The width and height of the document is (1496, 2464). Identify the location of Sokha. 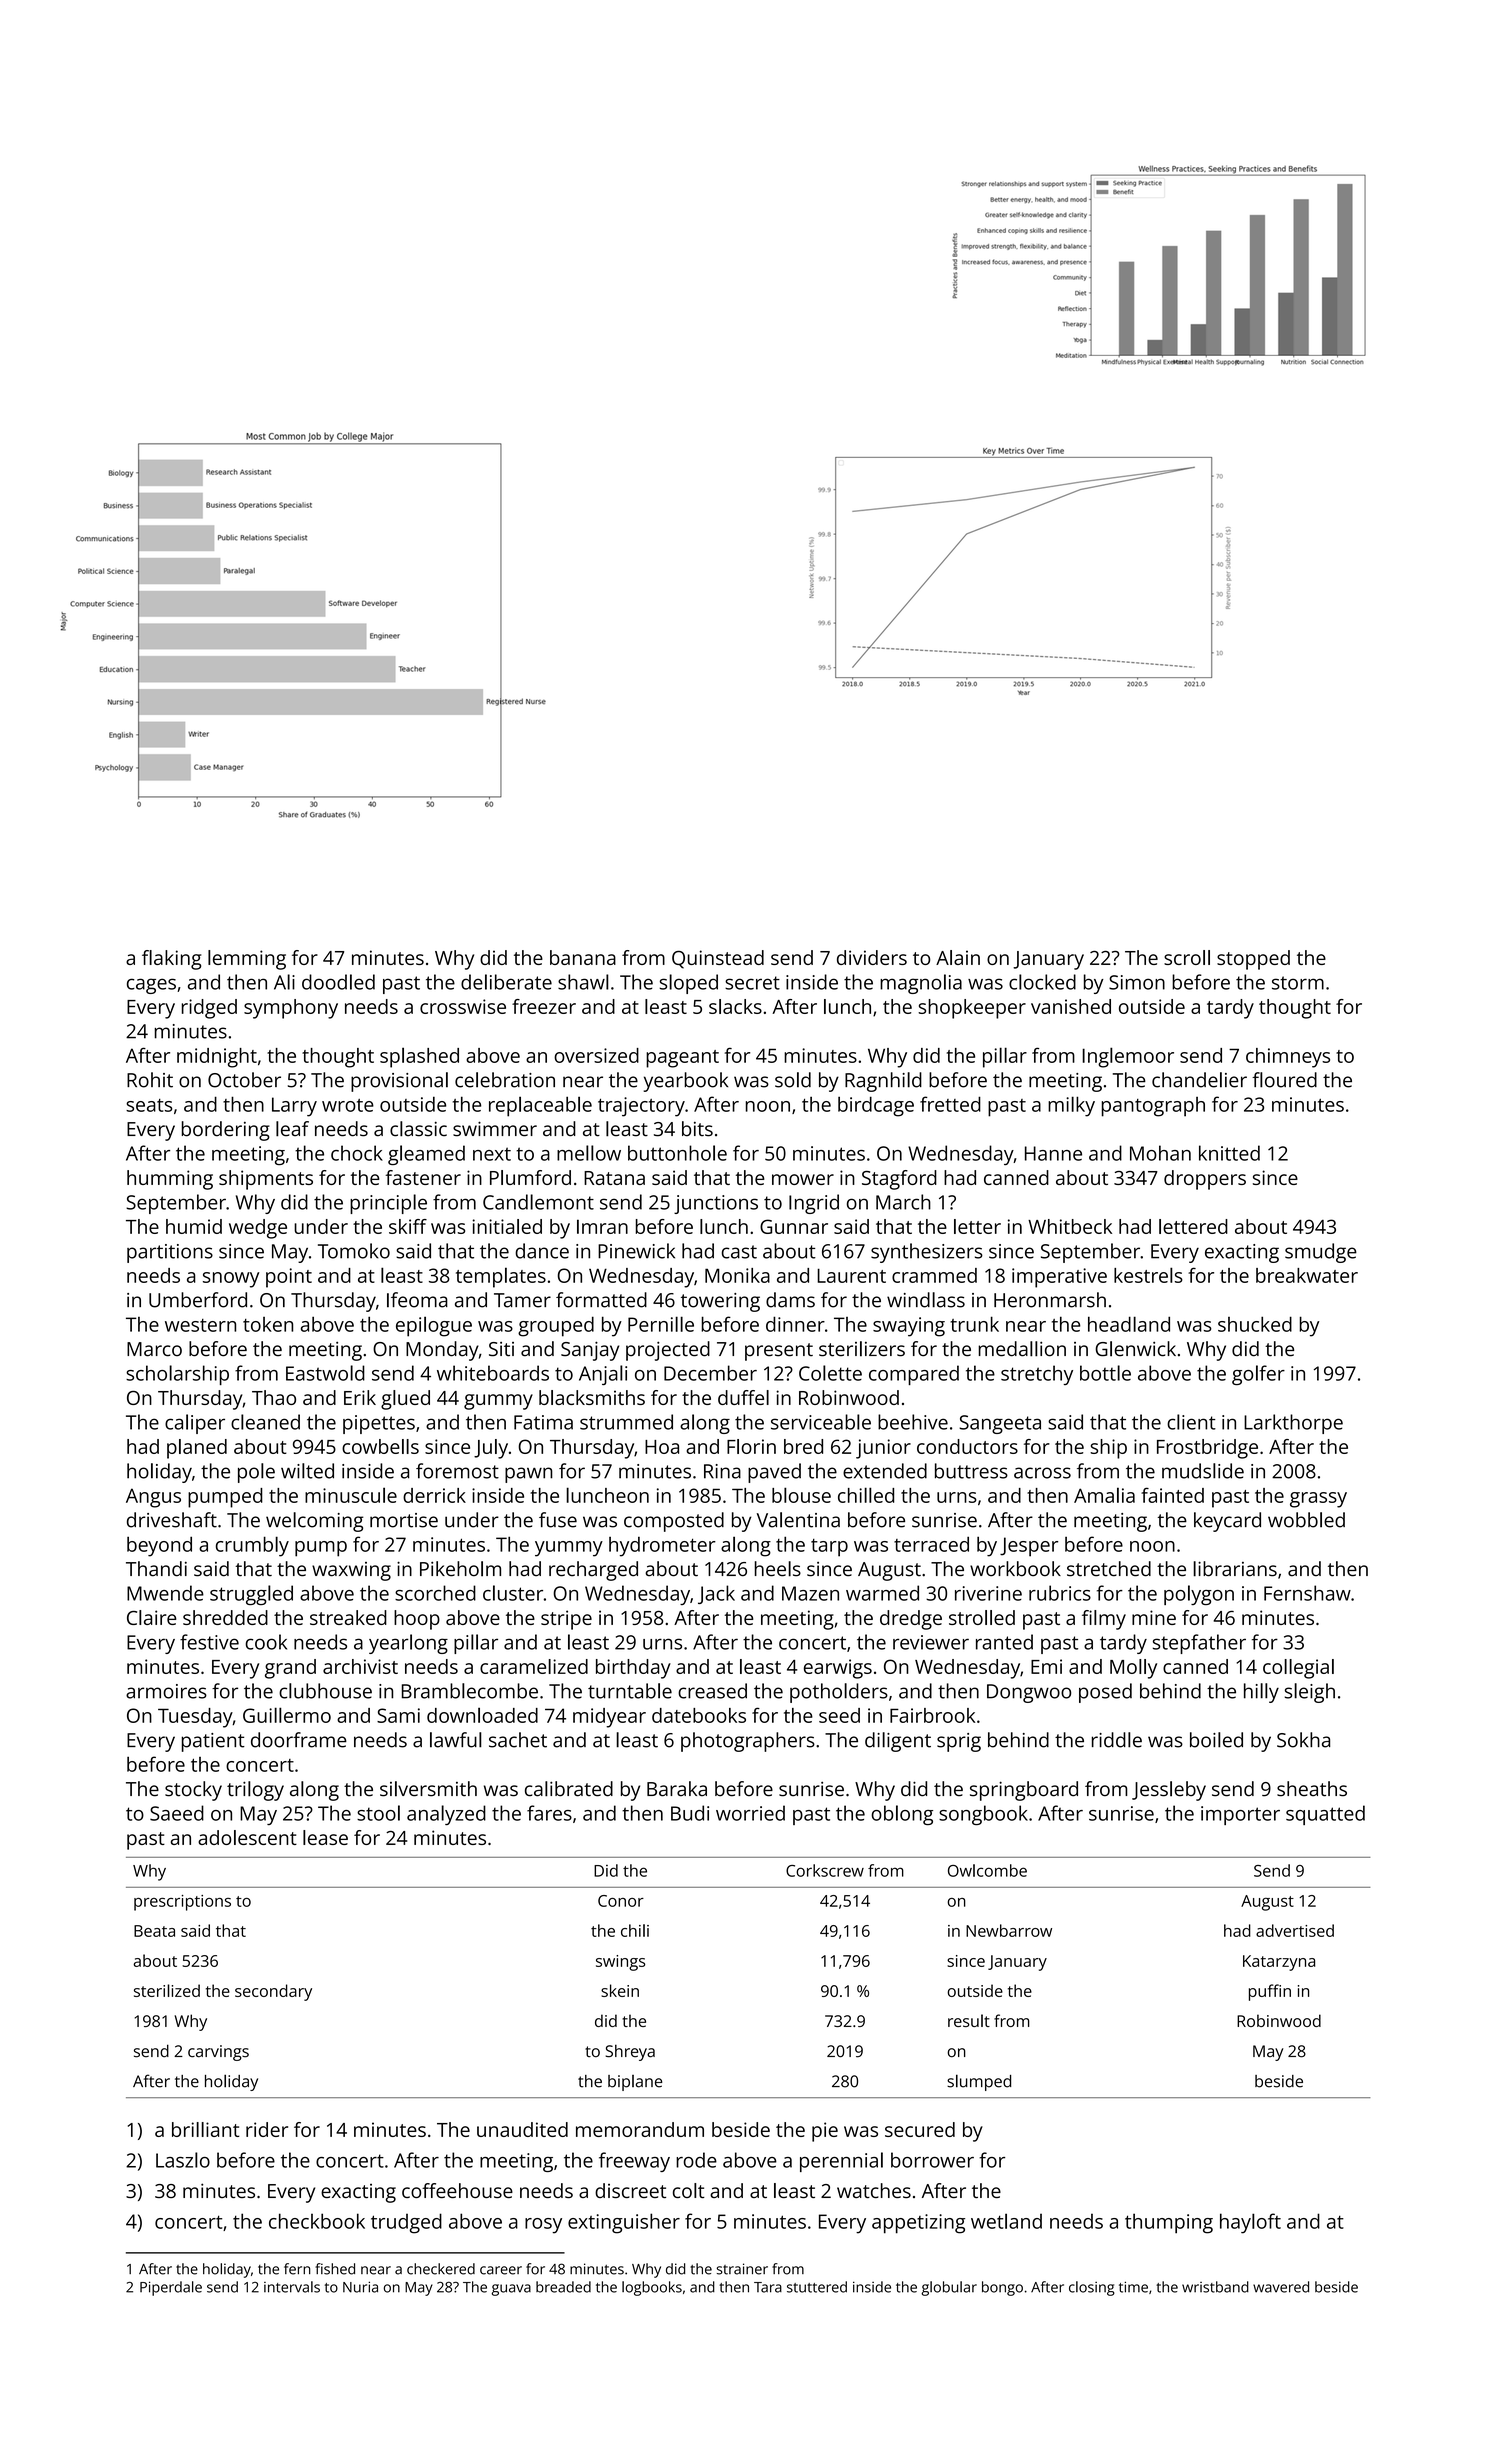
(1303, 1740).
